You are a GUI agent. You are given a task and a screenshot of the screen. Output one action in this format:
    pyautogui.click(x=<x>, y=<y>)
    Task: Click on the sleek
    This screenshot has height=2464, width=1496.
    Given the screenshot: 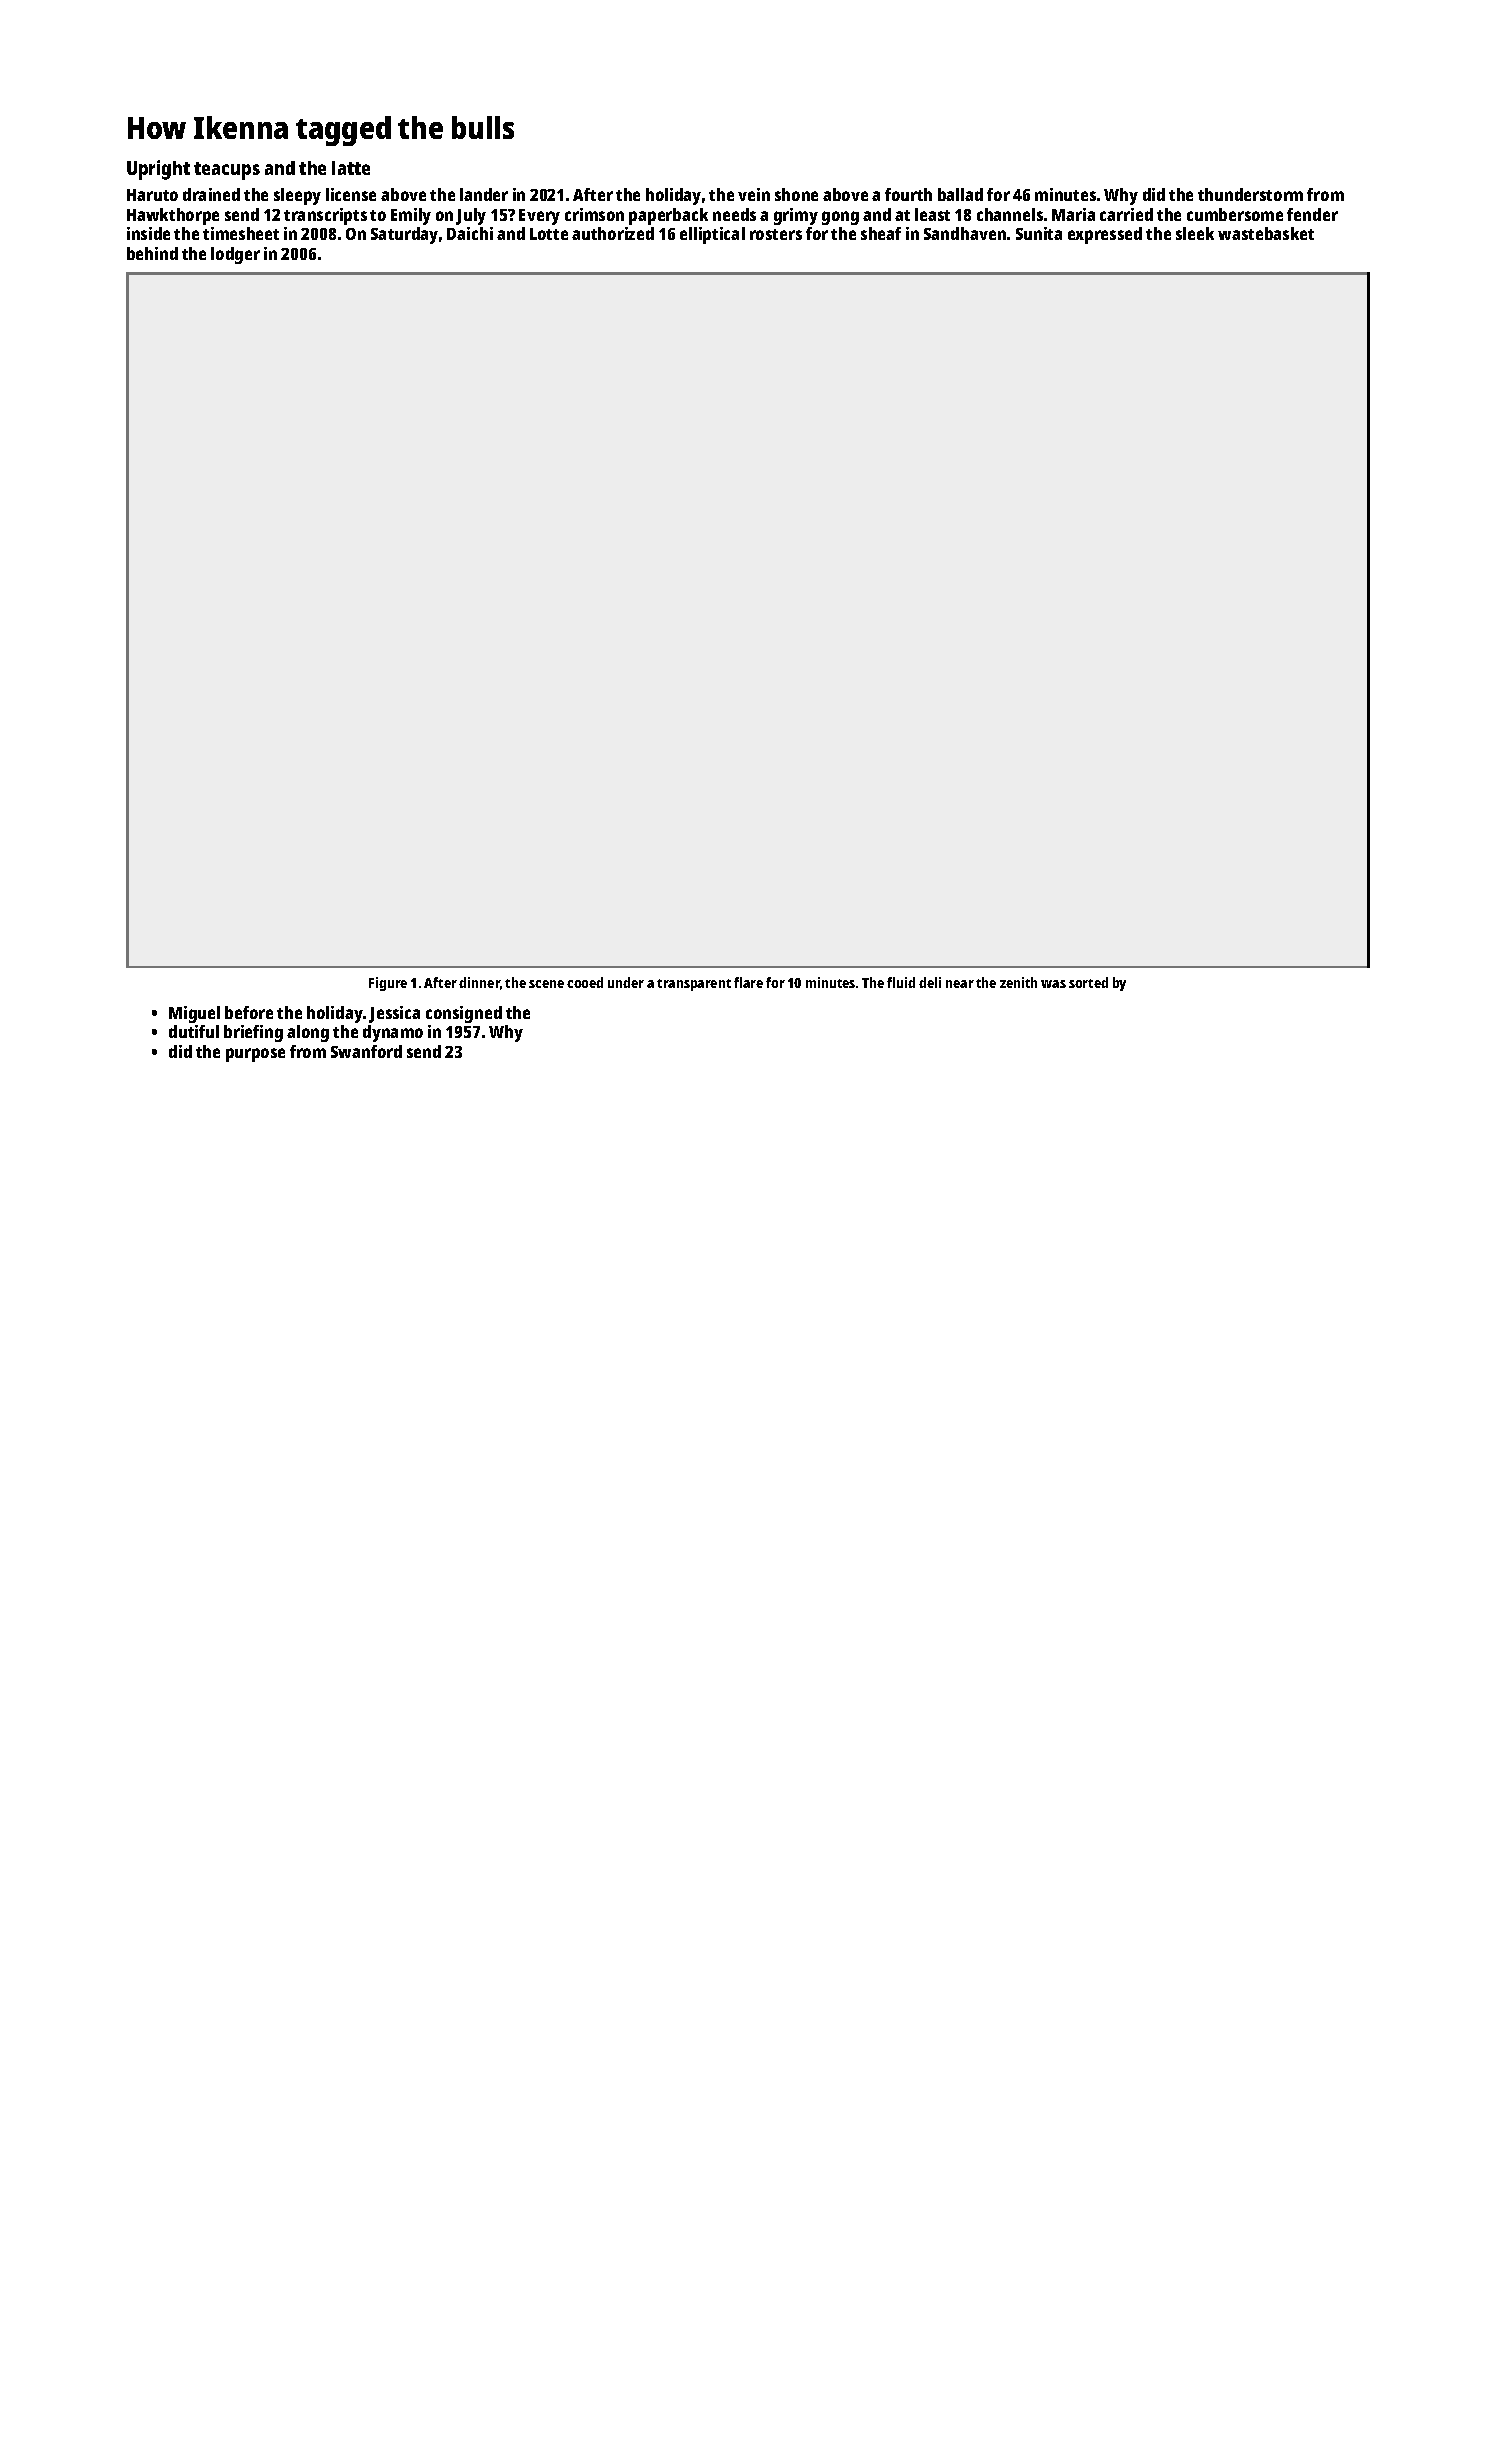 What is the action you would take?
    pyautogui.click(x=1195, y=233)
